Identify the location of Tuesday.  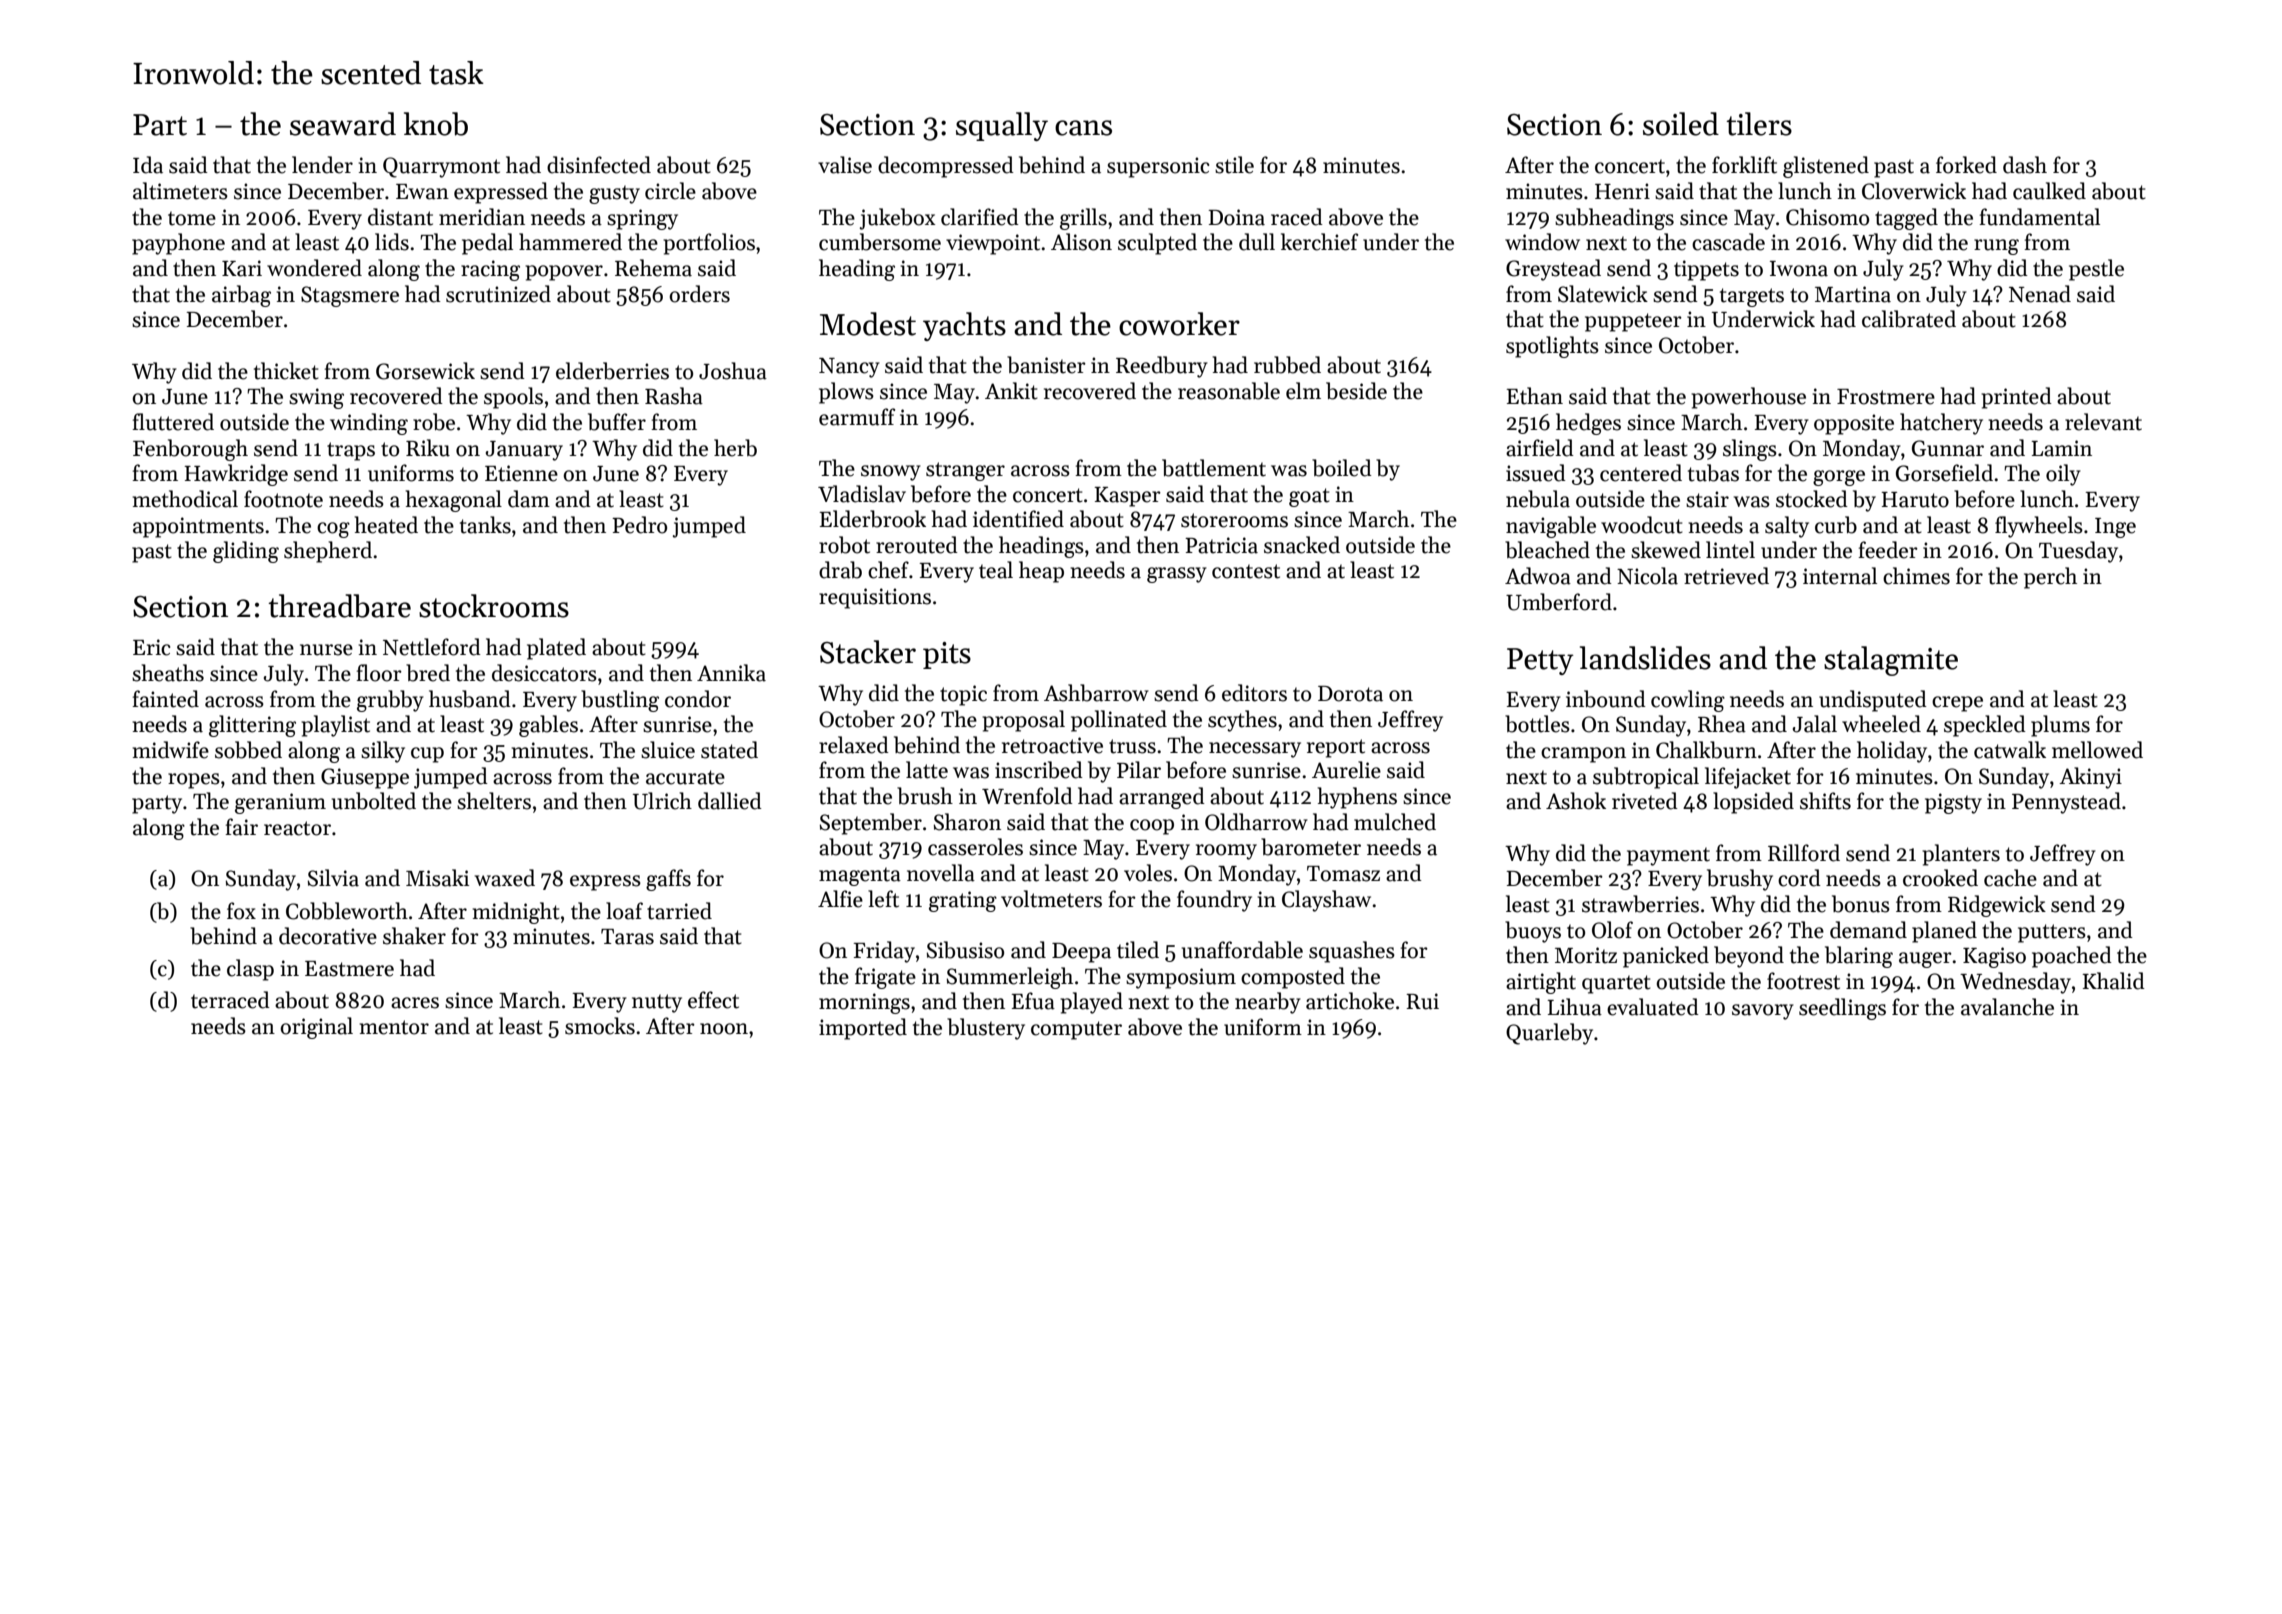
(2078, 552).
